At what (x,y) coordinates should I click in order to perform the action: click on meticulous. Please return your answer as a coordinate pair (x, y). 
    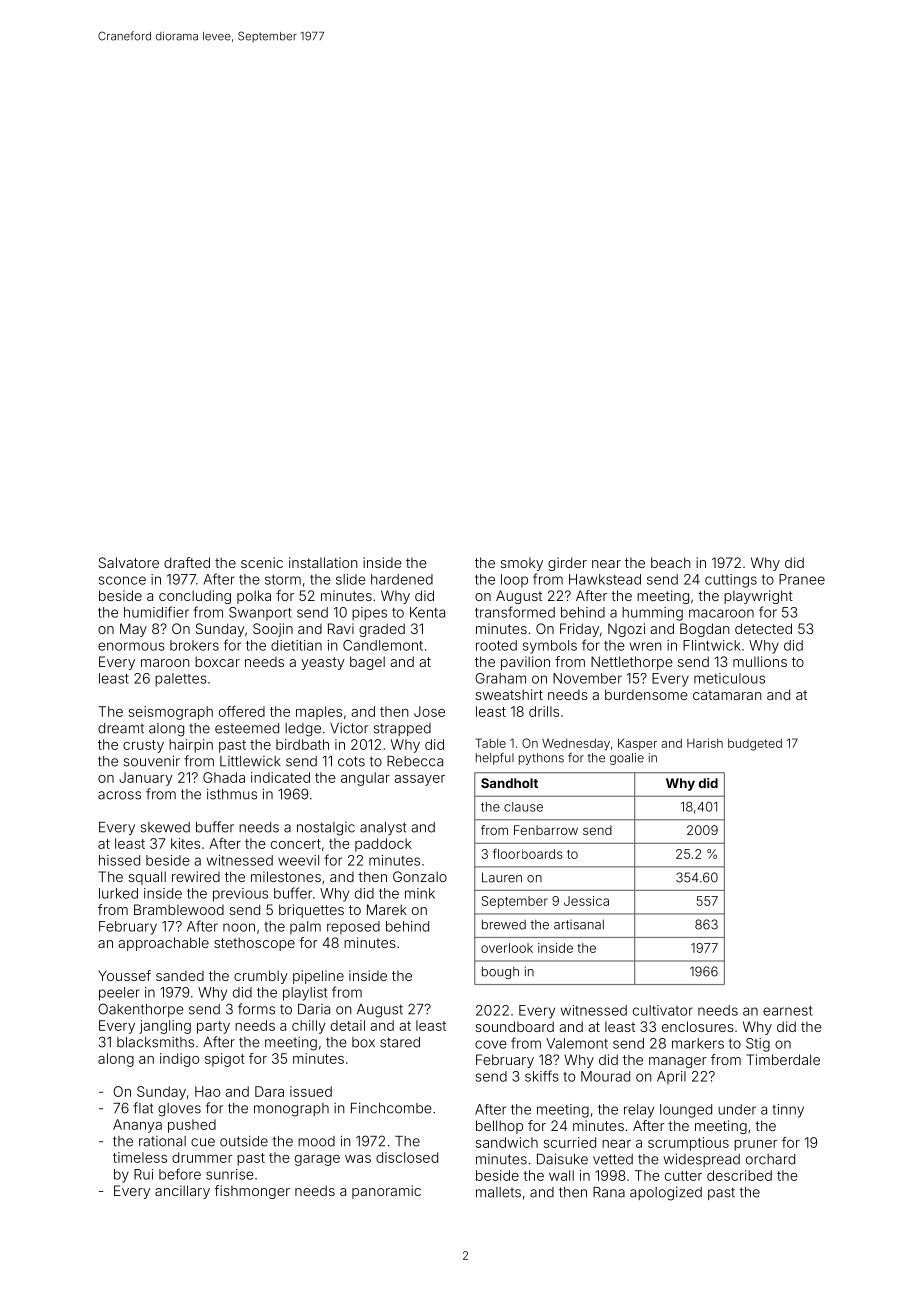
    Looking at the image, I should click on (729, 678).
